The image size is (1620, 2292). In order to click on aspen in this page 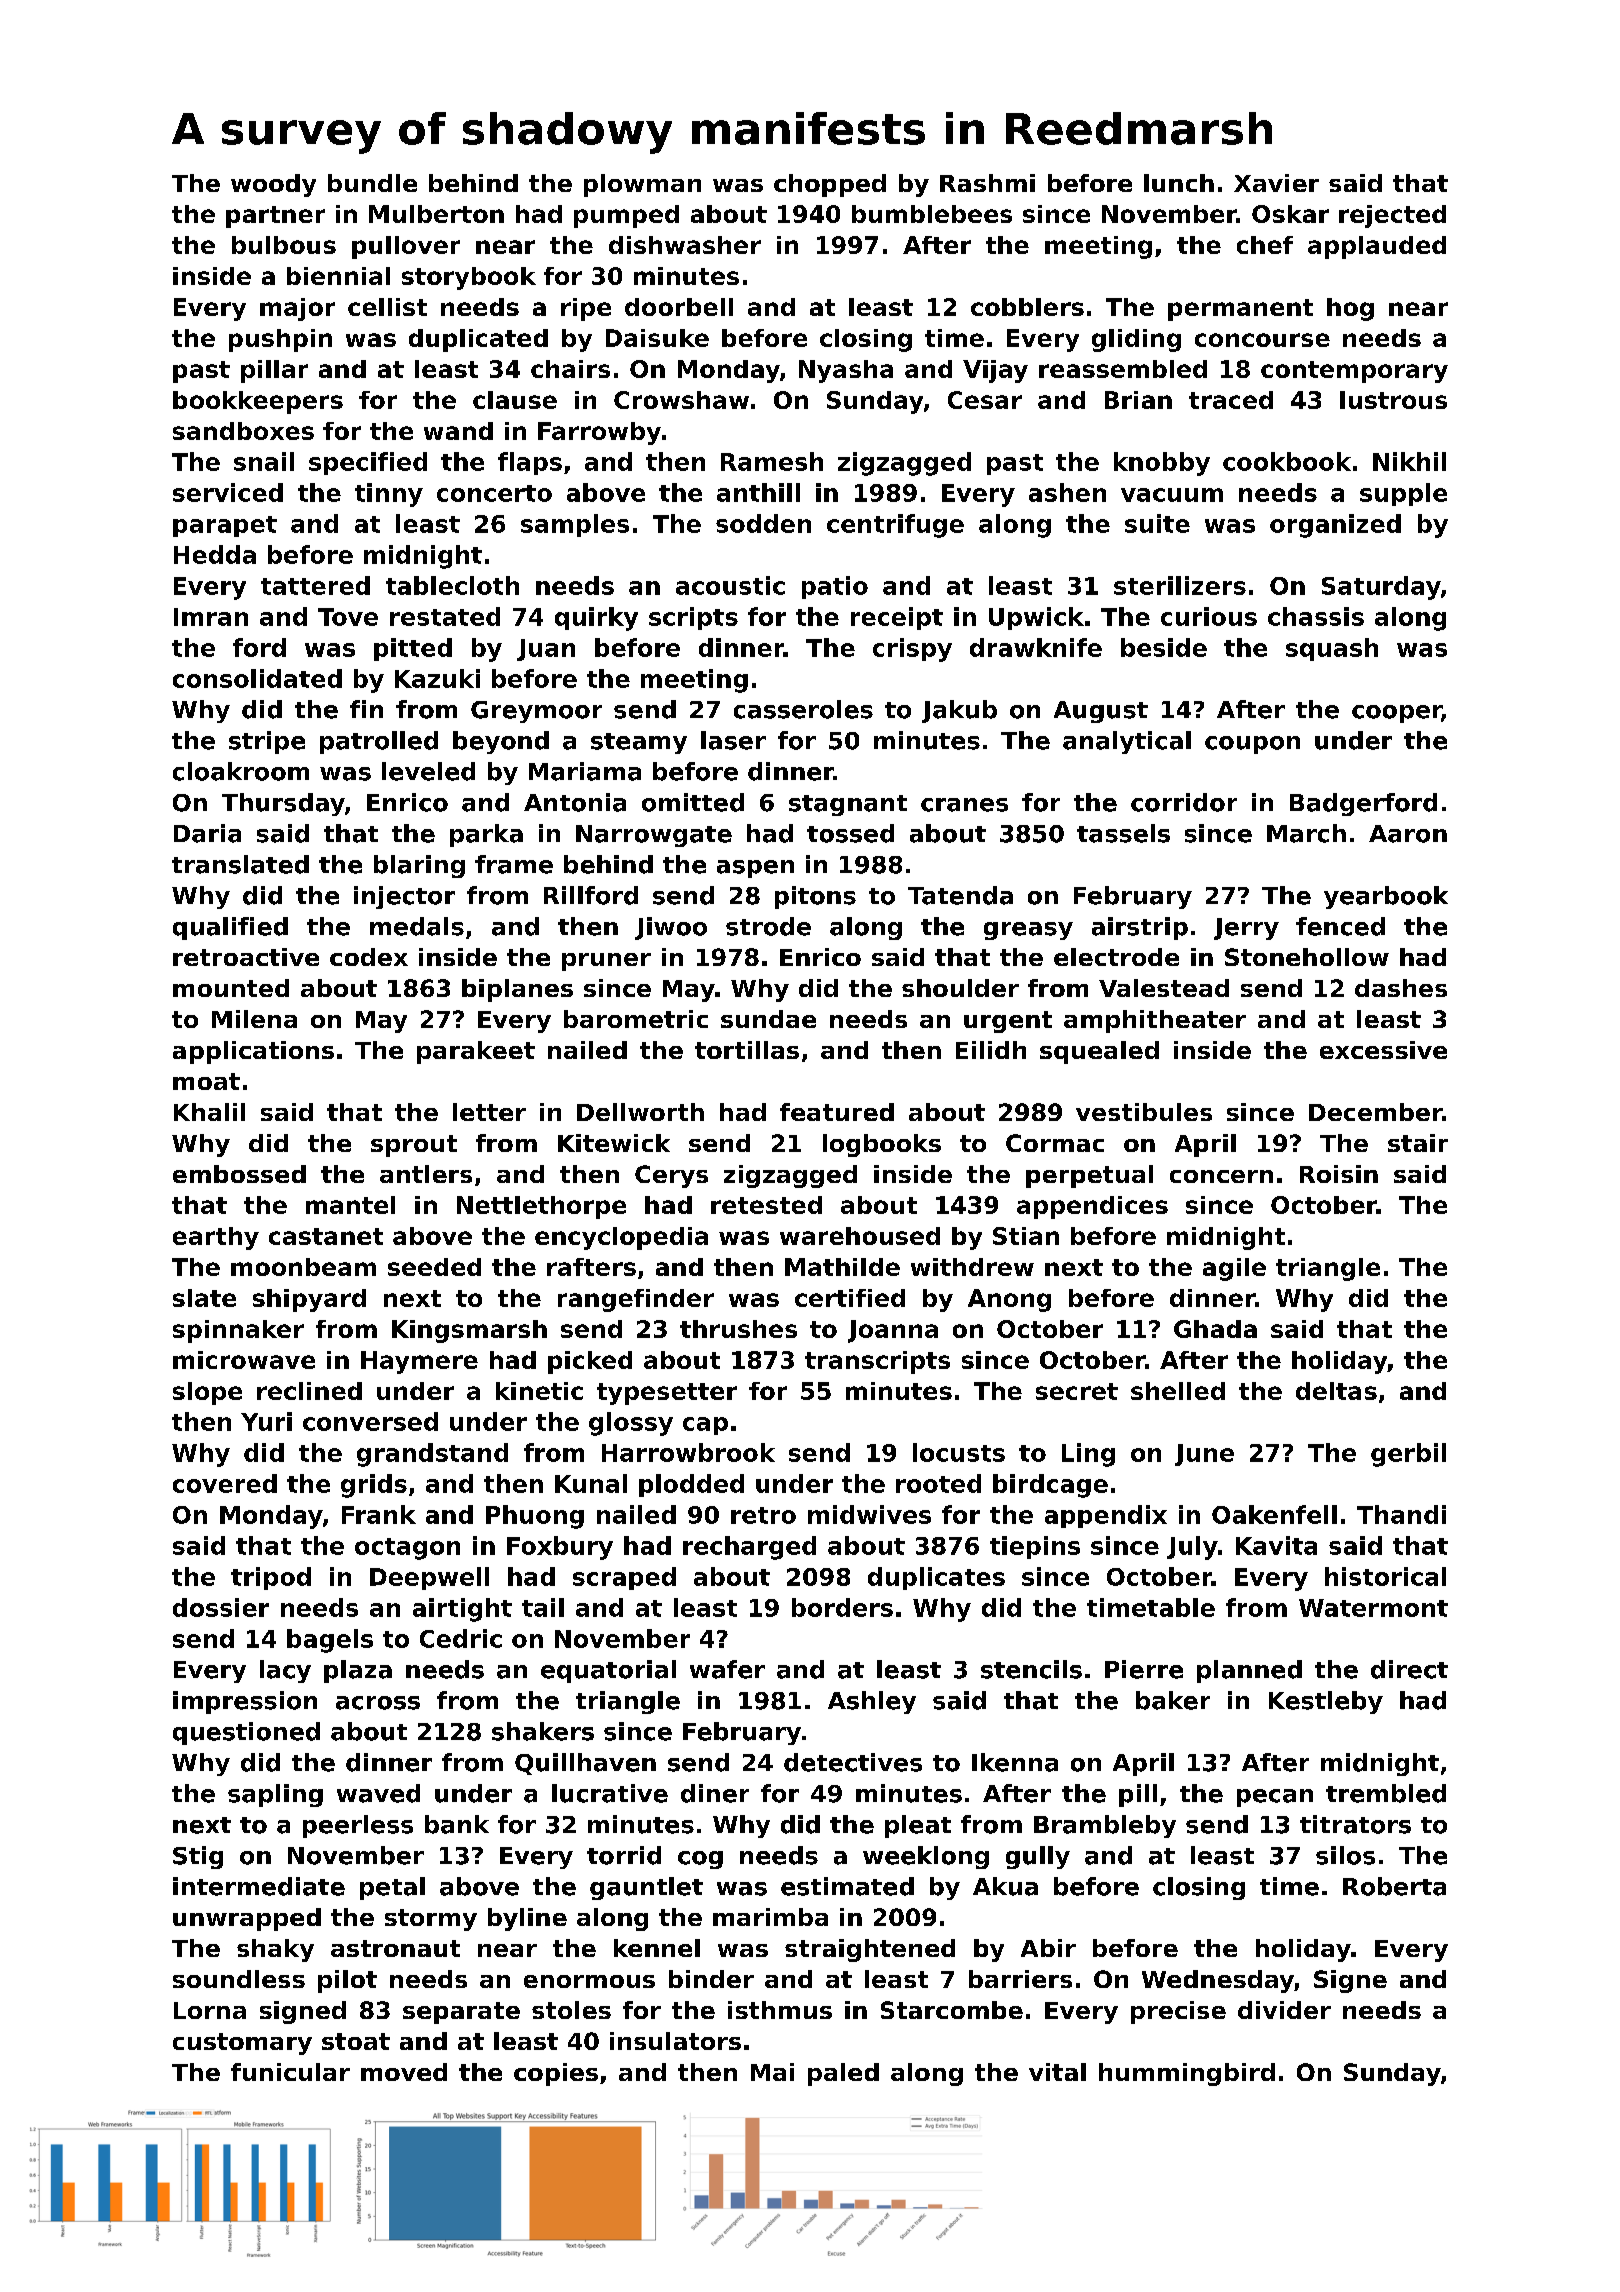, I will do `click(755, 869)`.
